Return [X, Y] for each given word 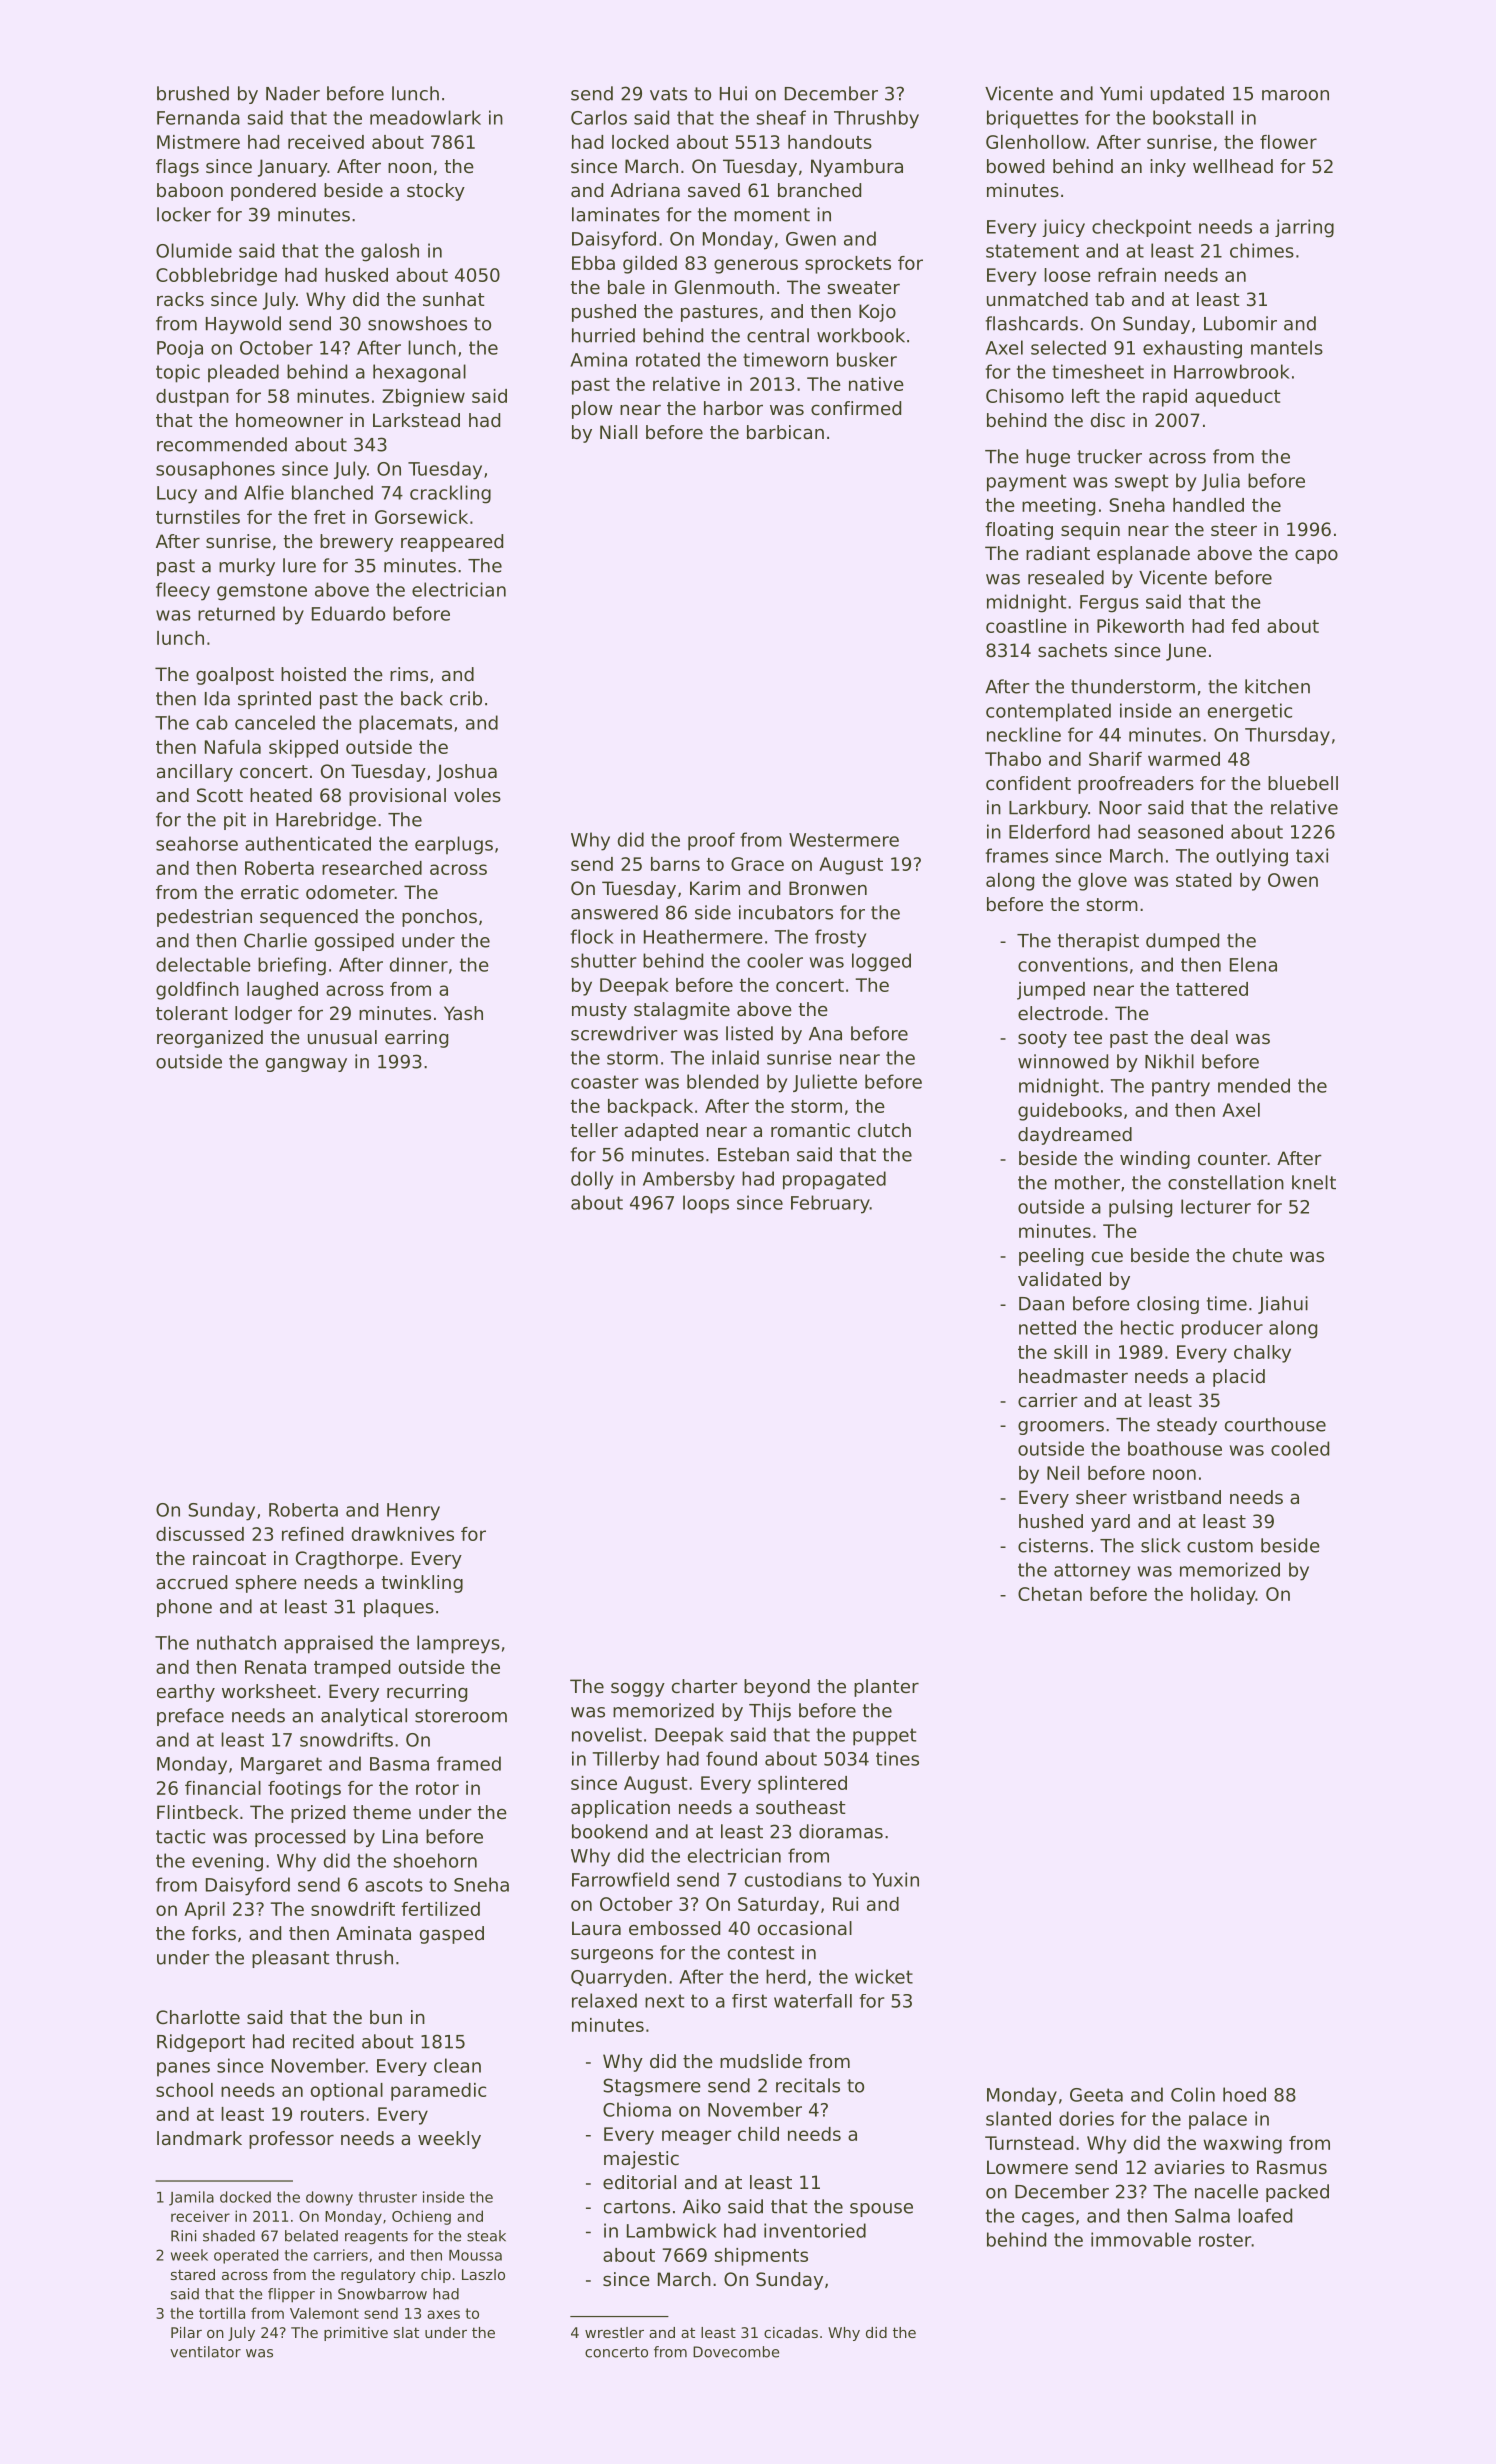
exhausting [1192, 349]
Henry [413, 1512]
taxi [1312, 855]
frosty [840, 938]
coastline [1026, 626]
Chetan [1050, 1594]
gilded [650, 265]
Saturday [778, 1906]
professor [291, 2140]
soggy [638, 1690]
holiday [1223, 1596]
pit [235, 821]
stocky [436, 192]
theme [382, 1812]
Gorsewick [421, 517]
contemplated [1048, 712]
